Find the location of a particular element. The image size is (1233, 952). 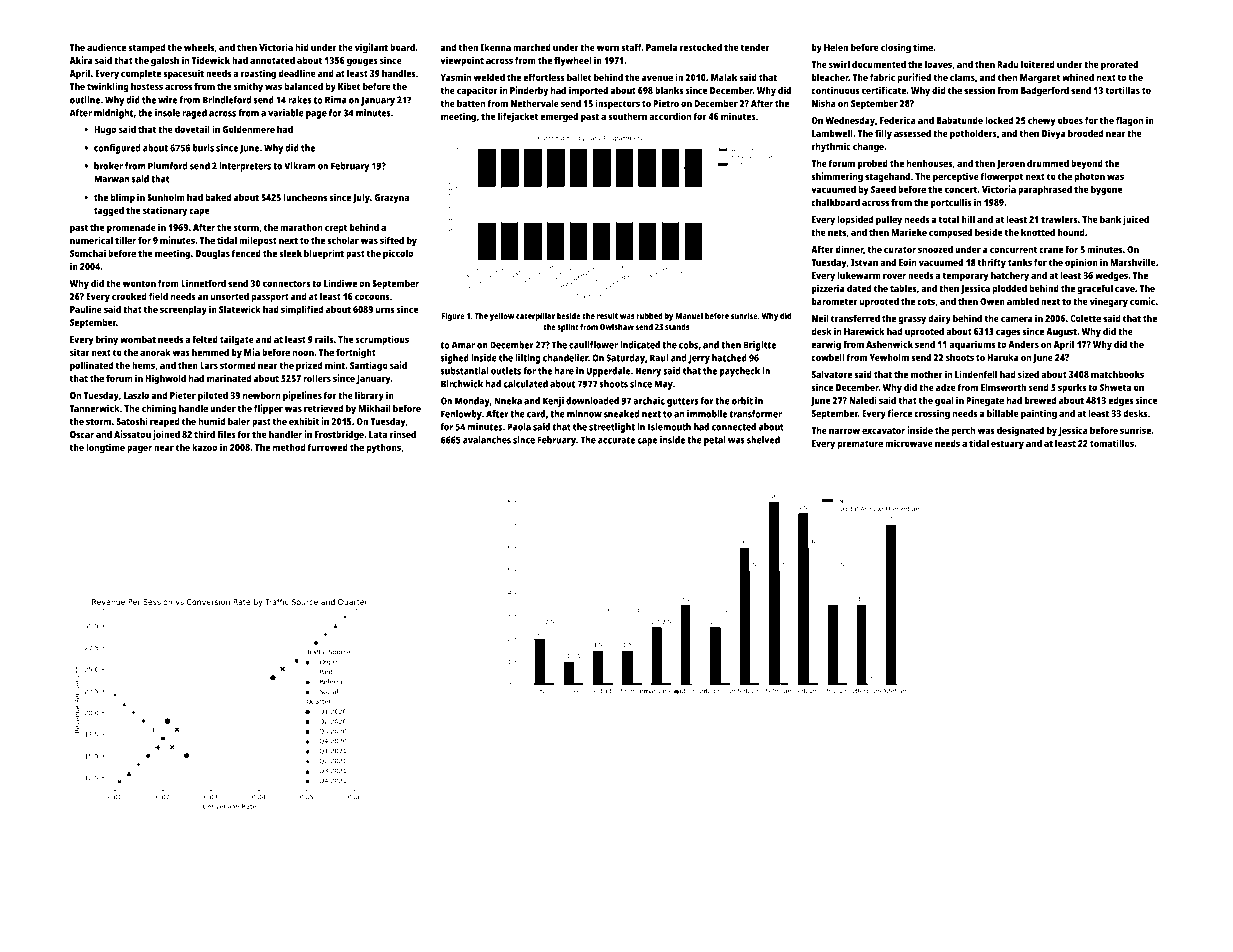

loitered is located at coordinates (1038, 64).
